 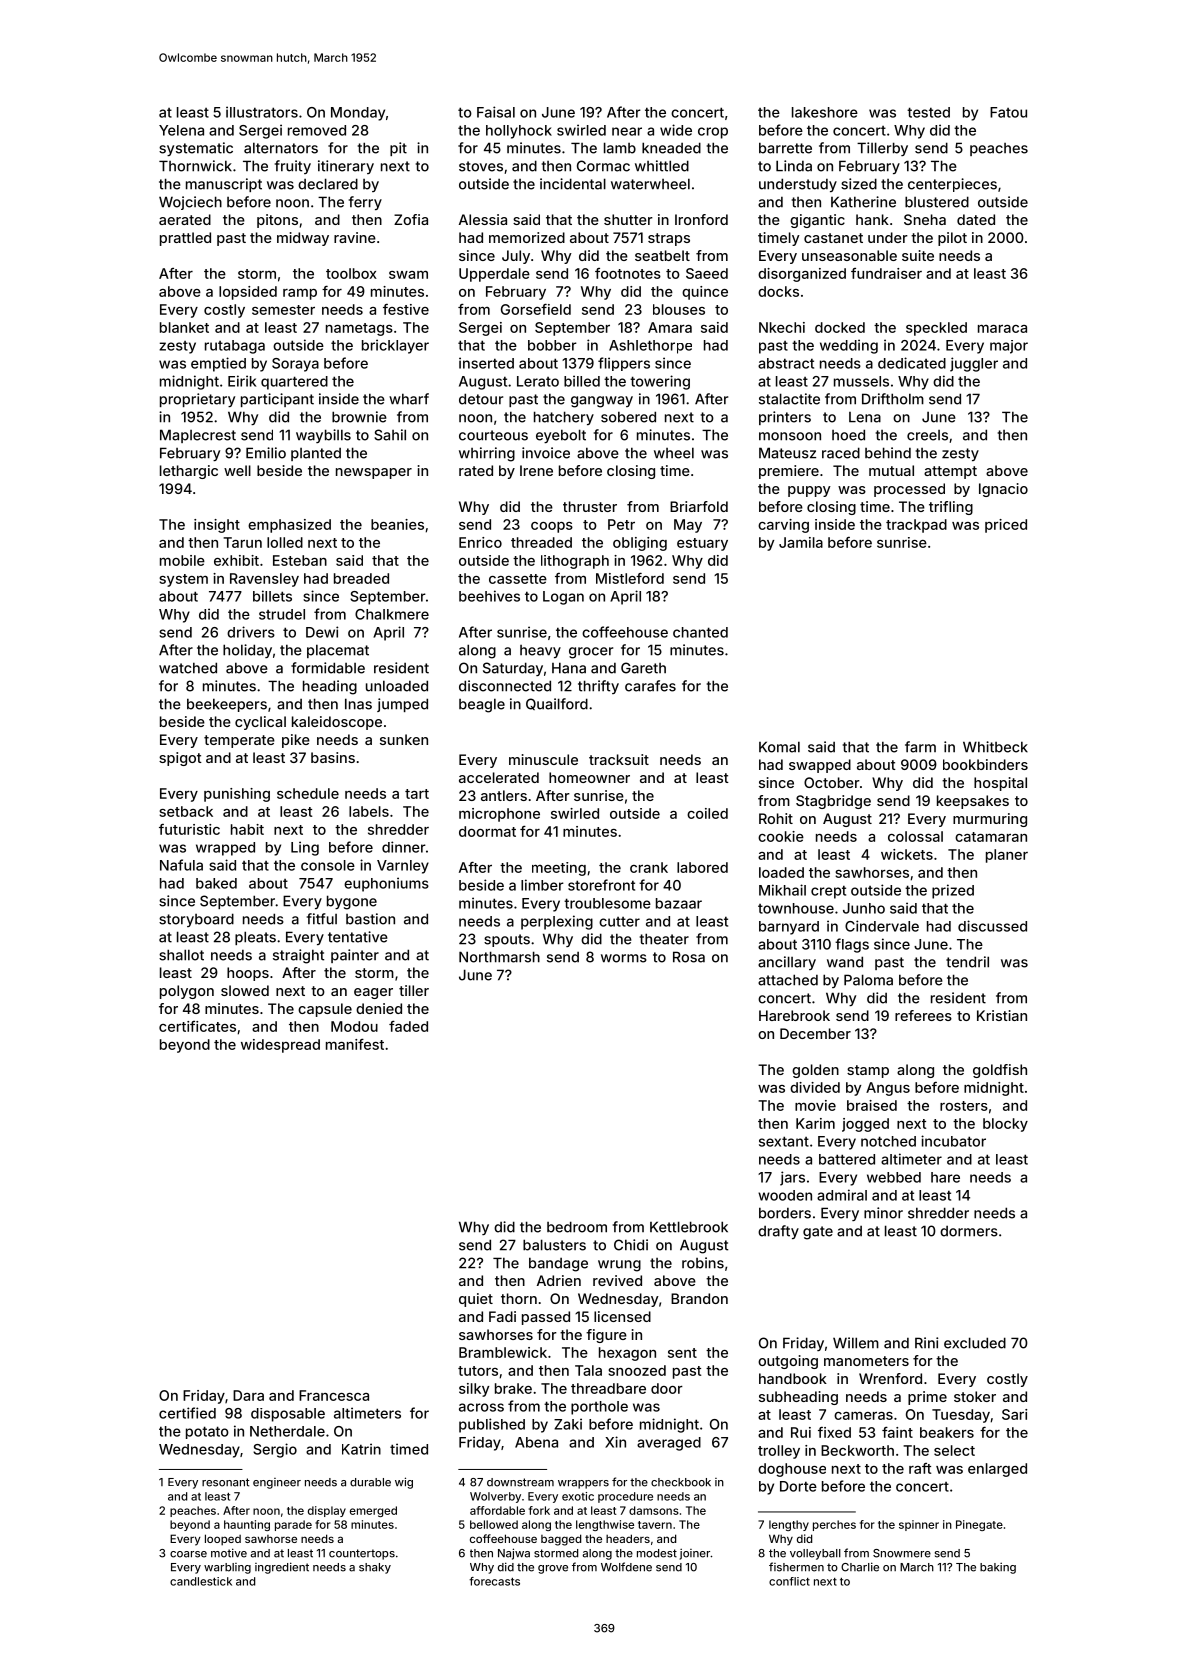 What do you see at coordinates (300, 294) in the image?
I see `ramp` at bounding box center [300, 294].
